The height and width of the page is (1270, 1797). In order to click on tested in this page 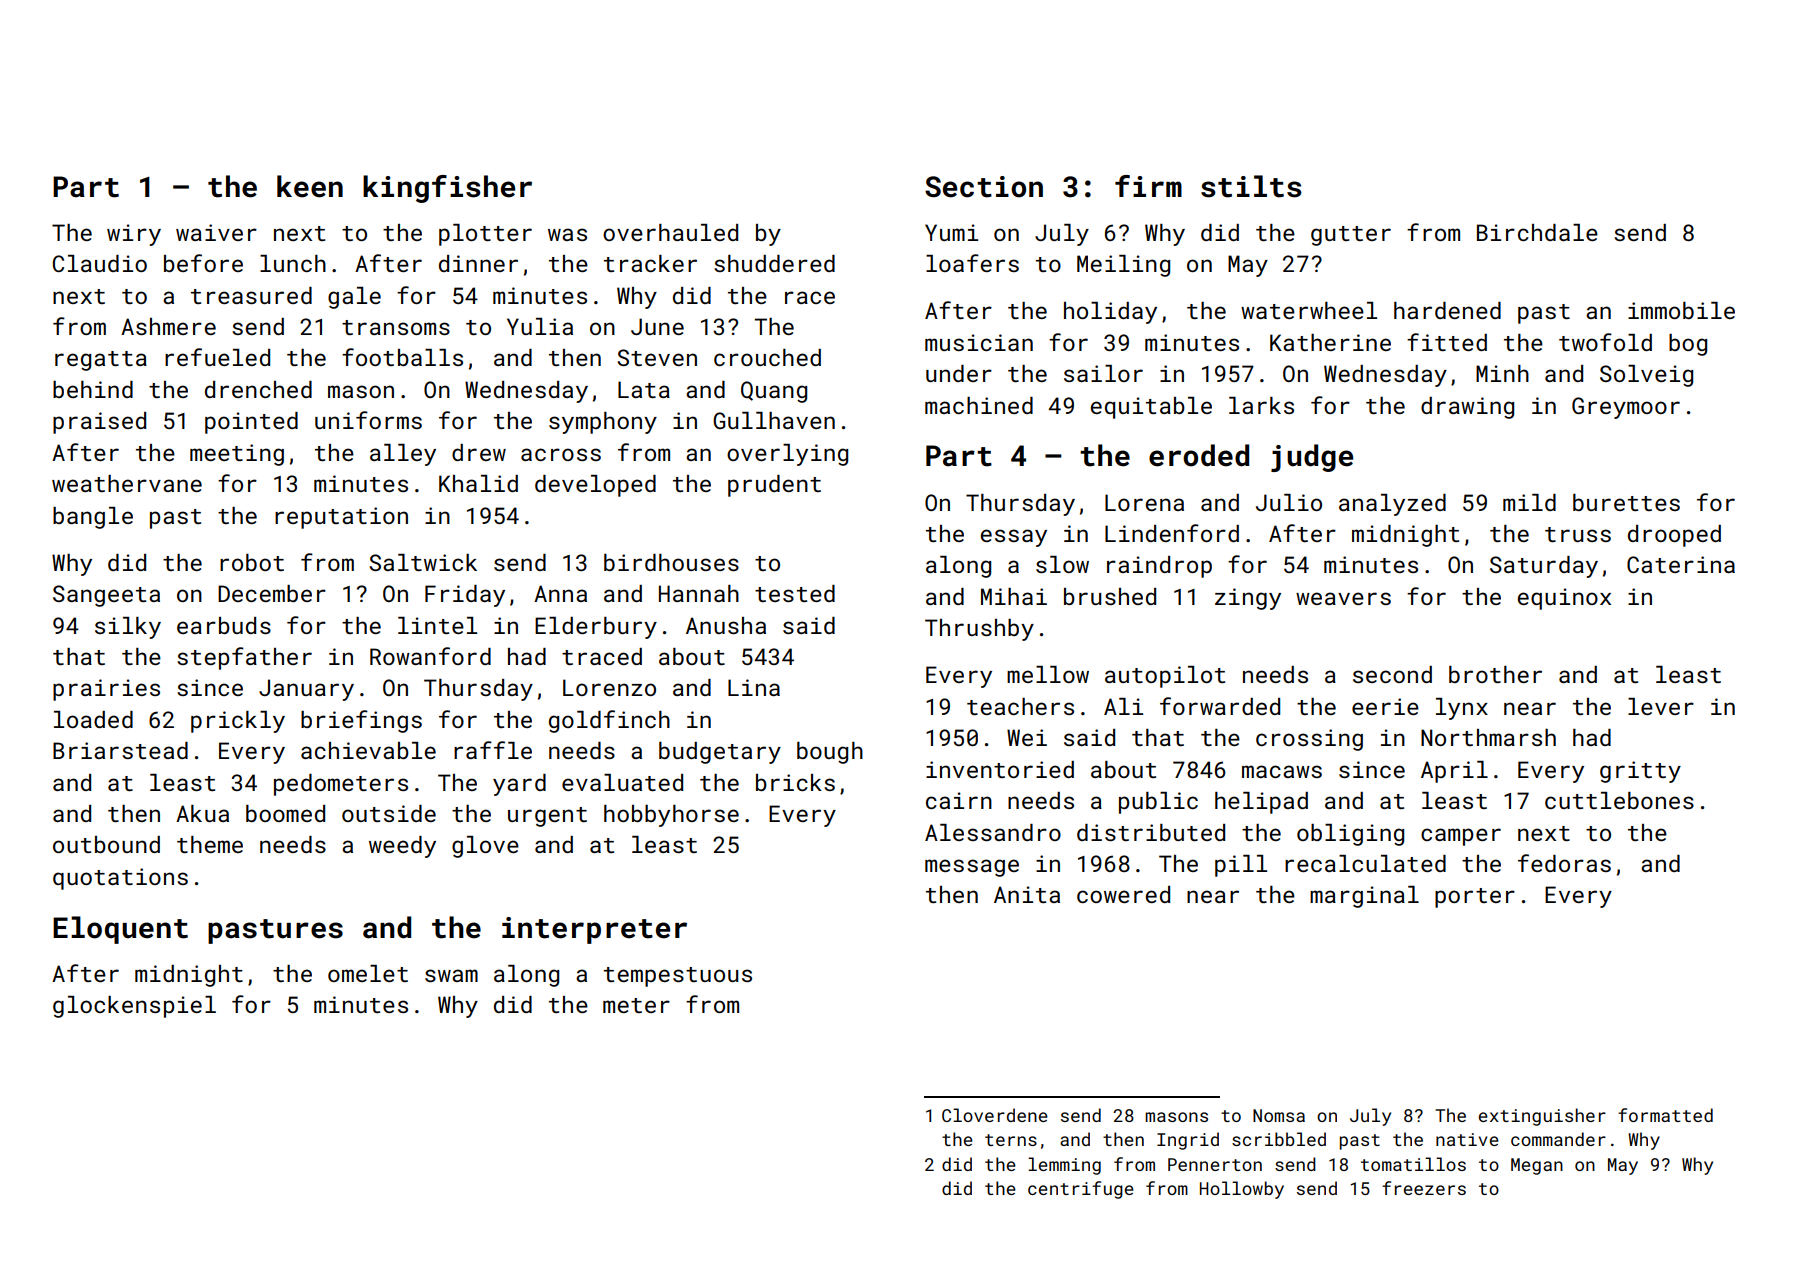, I will do `click(795, 593)`.
